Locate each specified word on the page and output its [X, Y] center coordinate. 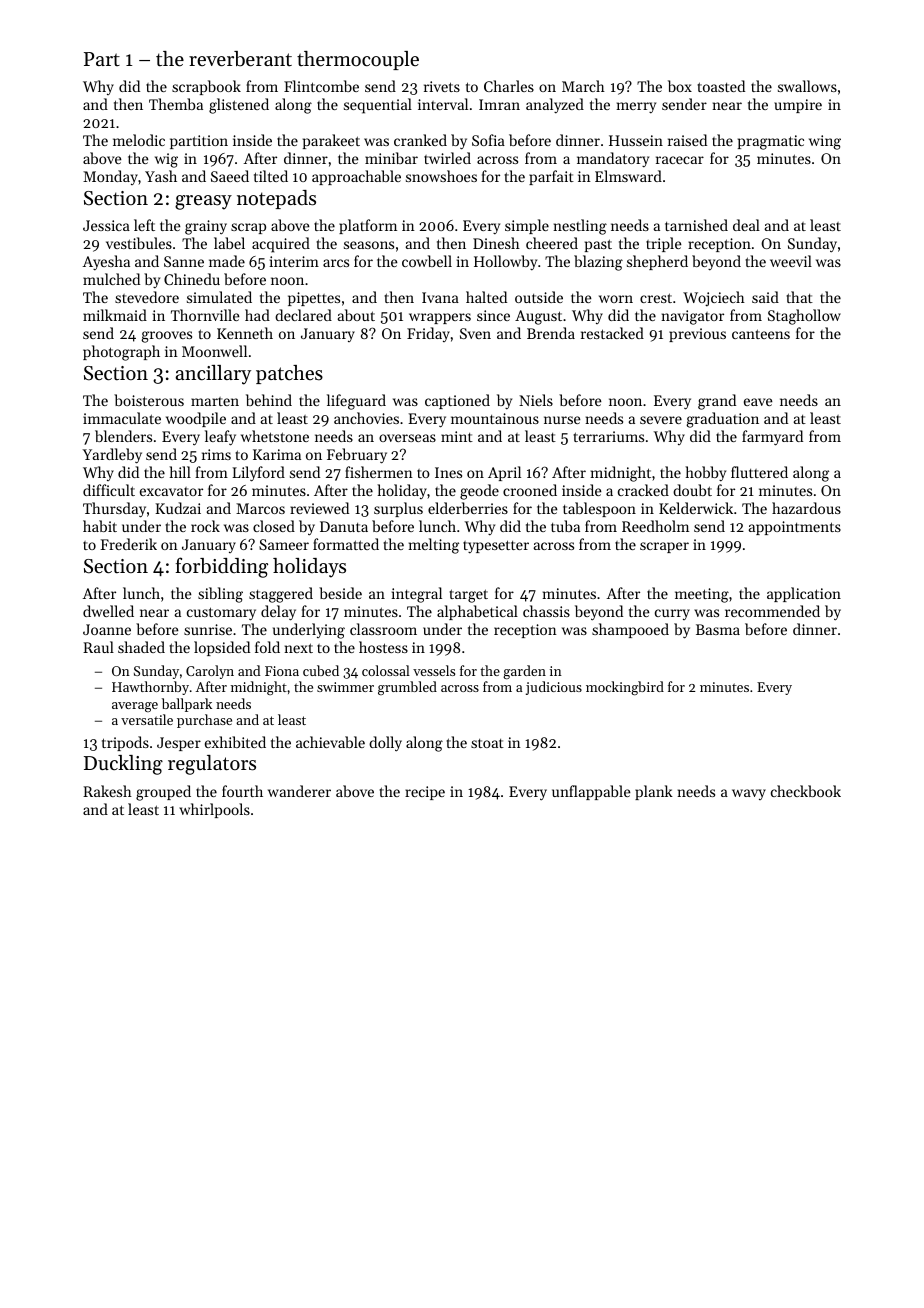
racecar [680, 160]
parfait [551, 177]
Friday [428, 334]
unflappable [591, 792]
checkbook [806, 791]
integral [417, 595]
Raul [98, 647]
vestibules [139, 243]
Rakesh [107, 791]
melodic [139, 140]
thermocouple [358, 60]
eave [758, 402]
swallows [807, 86]
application [804, 594]
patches [289, 374]
